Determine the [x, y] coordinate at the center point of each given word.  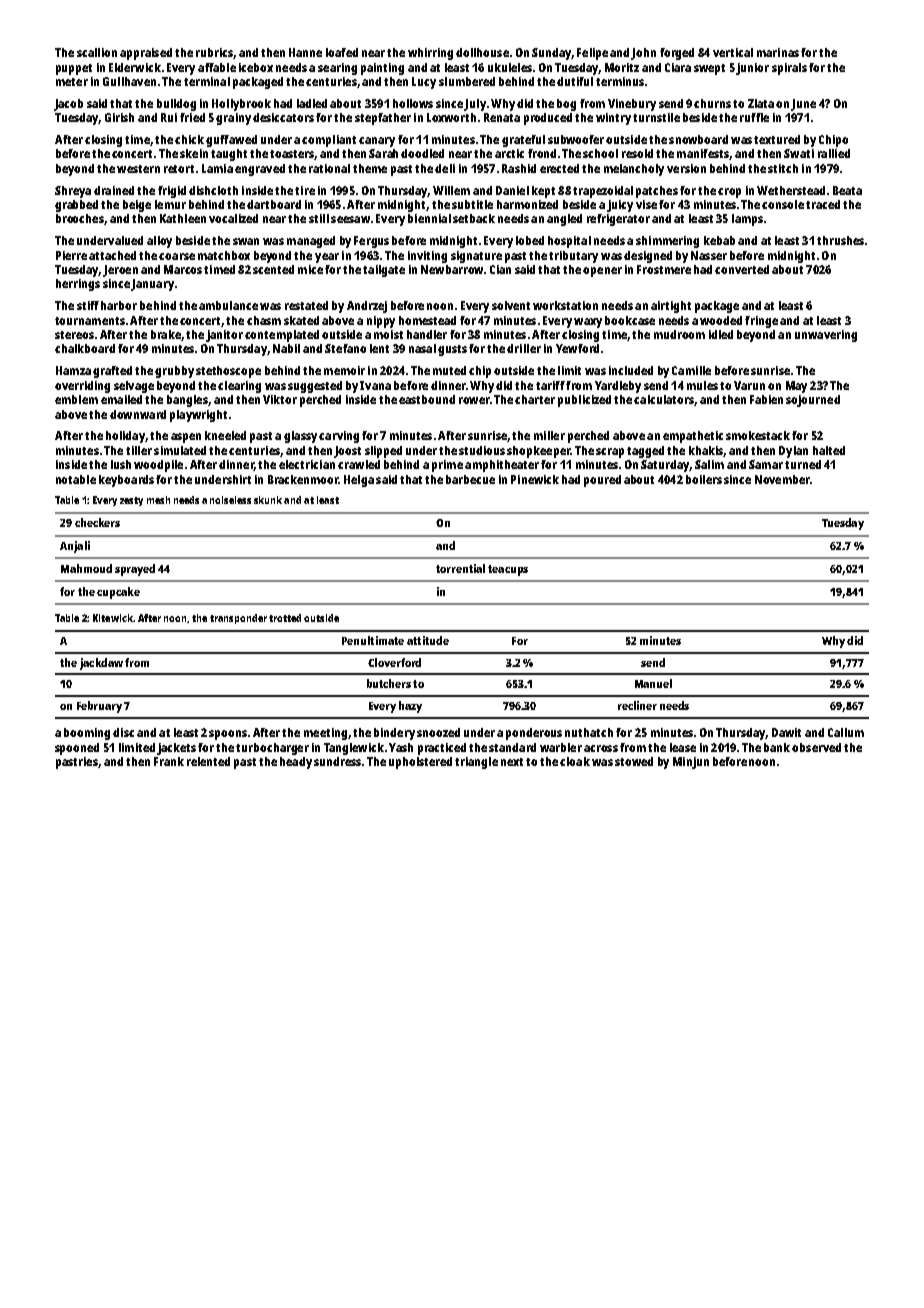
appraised [146, 54]
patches [657, 192]
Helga [359, 481]
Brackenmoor [303, 479]
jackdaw [101, 664]
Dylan [793, 452]
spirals [789, 69]
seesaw [350, 219]
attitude [428, 640]
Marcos [183, 269]
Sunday [551, 54]
